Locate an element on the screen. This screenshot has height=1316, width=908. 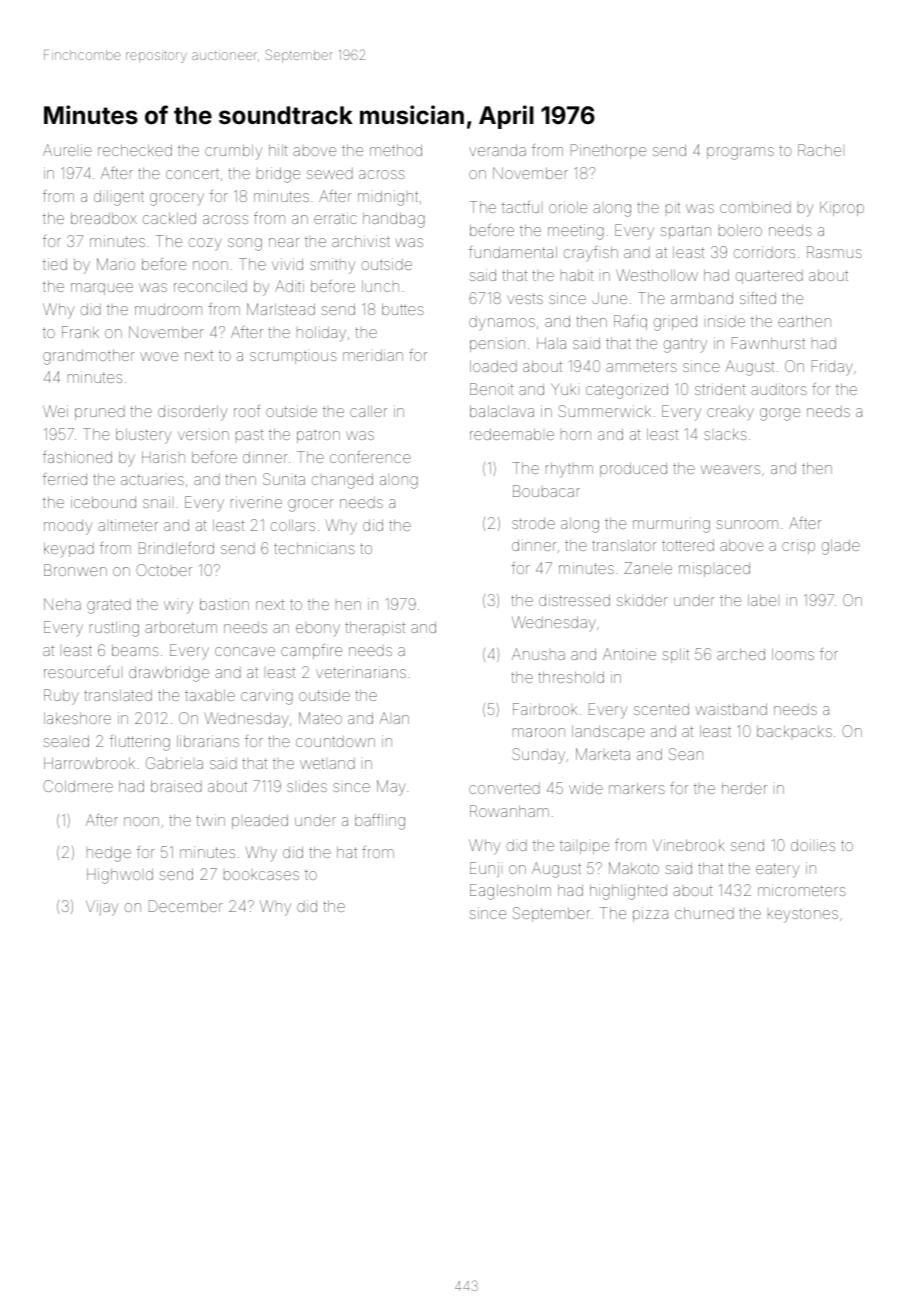
bookcases is located at coordinates (261, 875).
